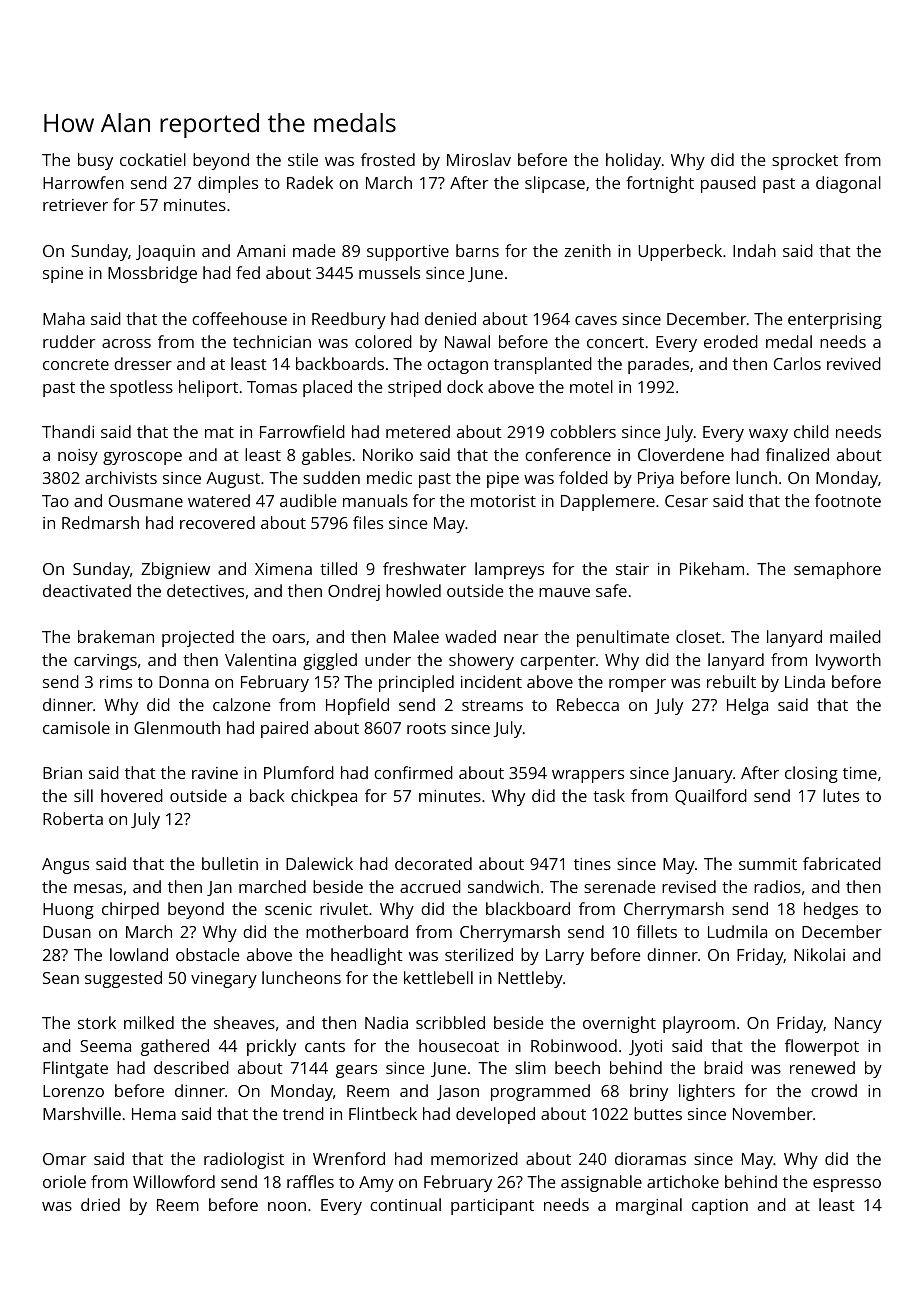 This document has width=924, height=1308. Describe the element at coordinates (87, 590) in the document. I see `deactivated` at that location.
